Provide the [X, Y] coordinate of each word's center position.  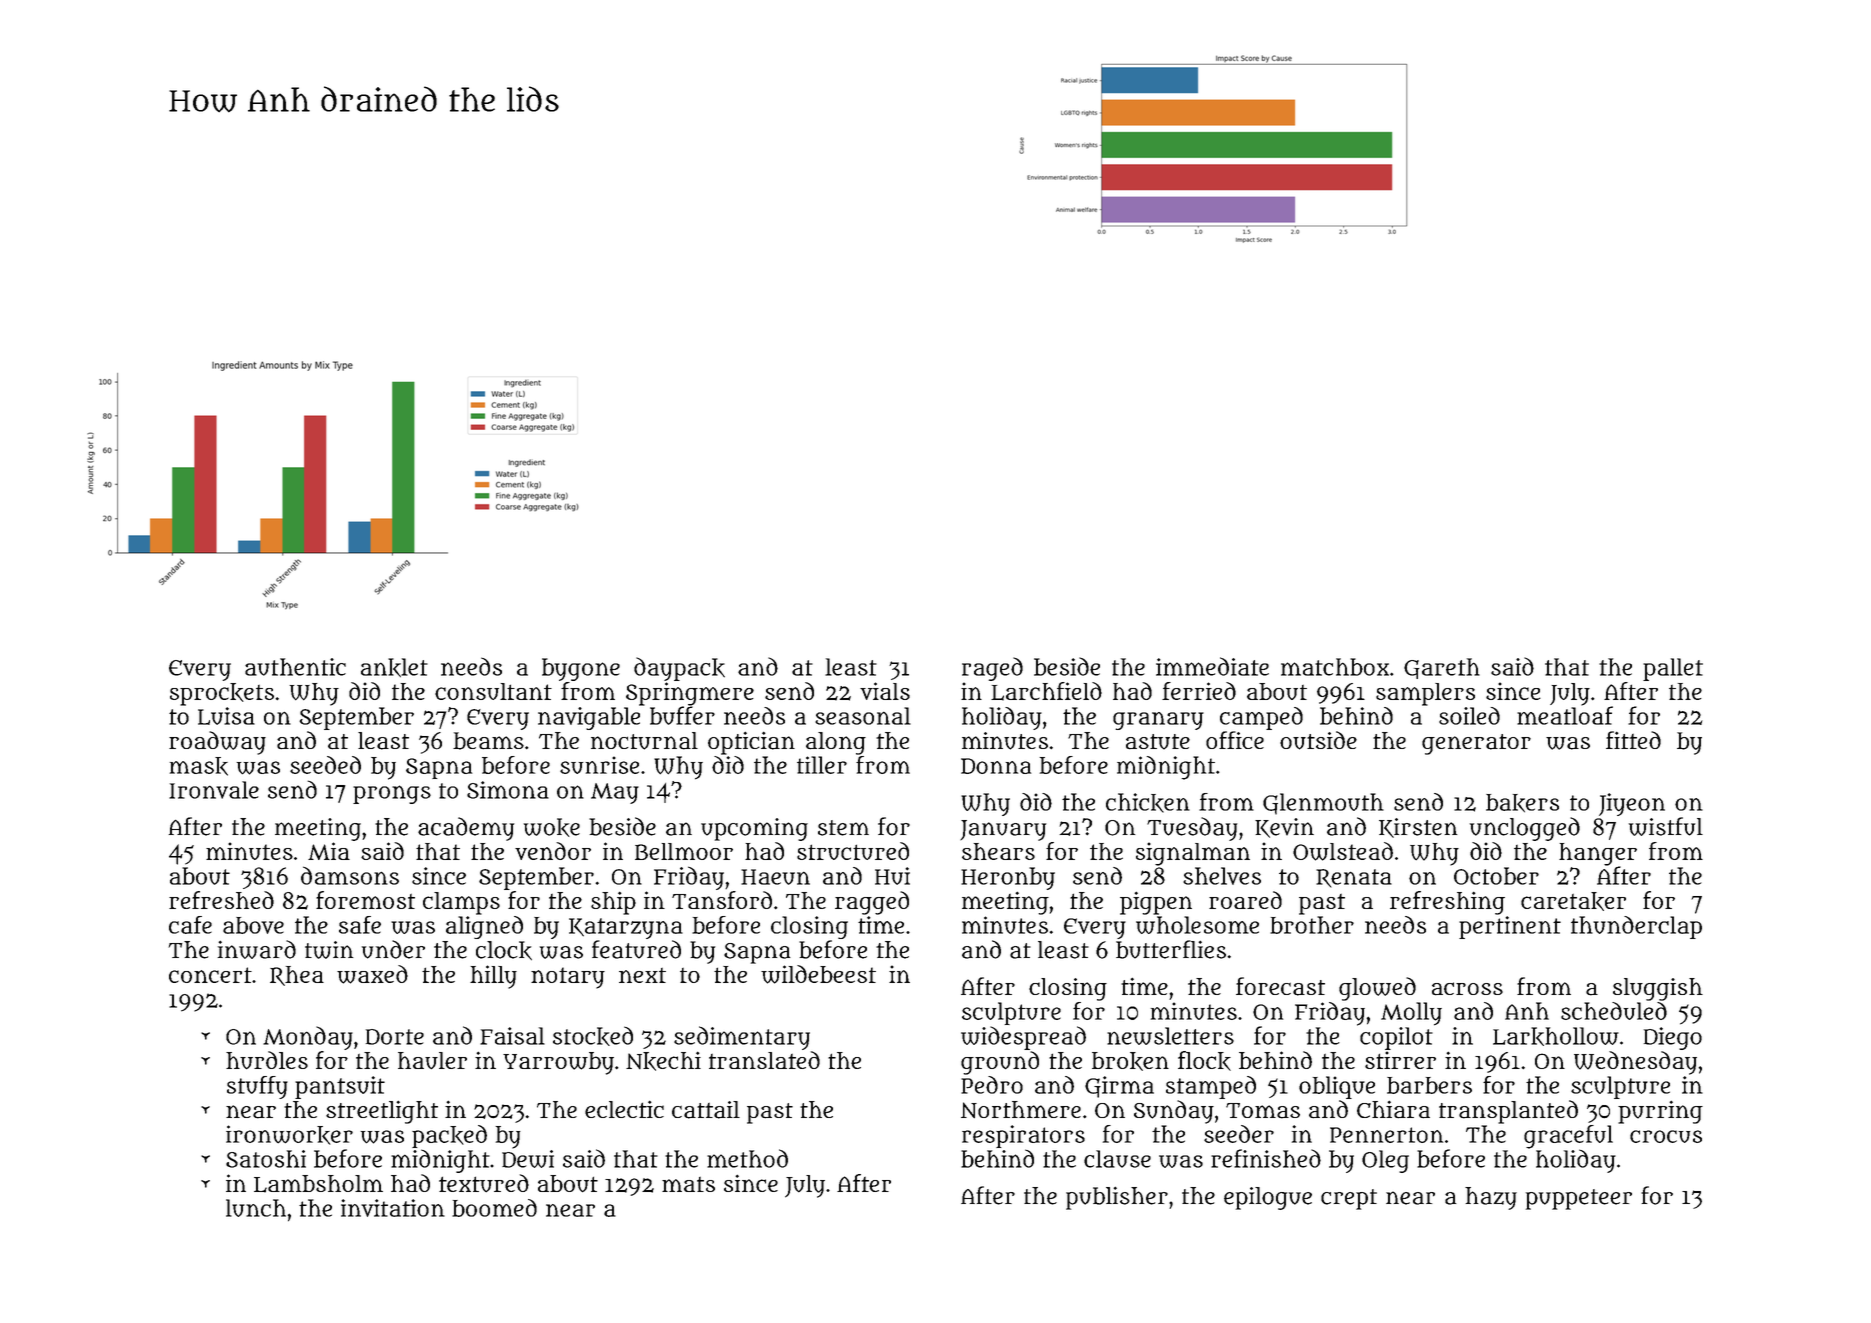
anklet [394, 668]
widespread [1023, 1038]
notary [568, 978]
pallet [1673, 669]
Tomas [1263, 1111]
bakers [1522, 803]
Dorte [395, 1037]
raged [992, 669]
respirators [1023, 1136]
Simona [508, 790]
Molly [1411, 1014]
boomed [494, 1208]
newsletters [1170, 1036]
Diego [1673, 1038]
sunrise [599, 765]
